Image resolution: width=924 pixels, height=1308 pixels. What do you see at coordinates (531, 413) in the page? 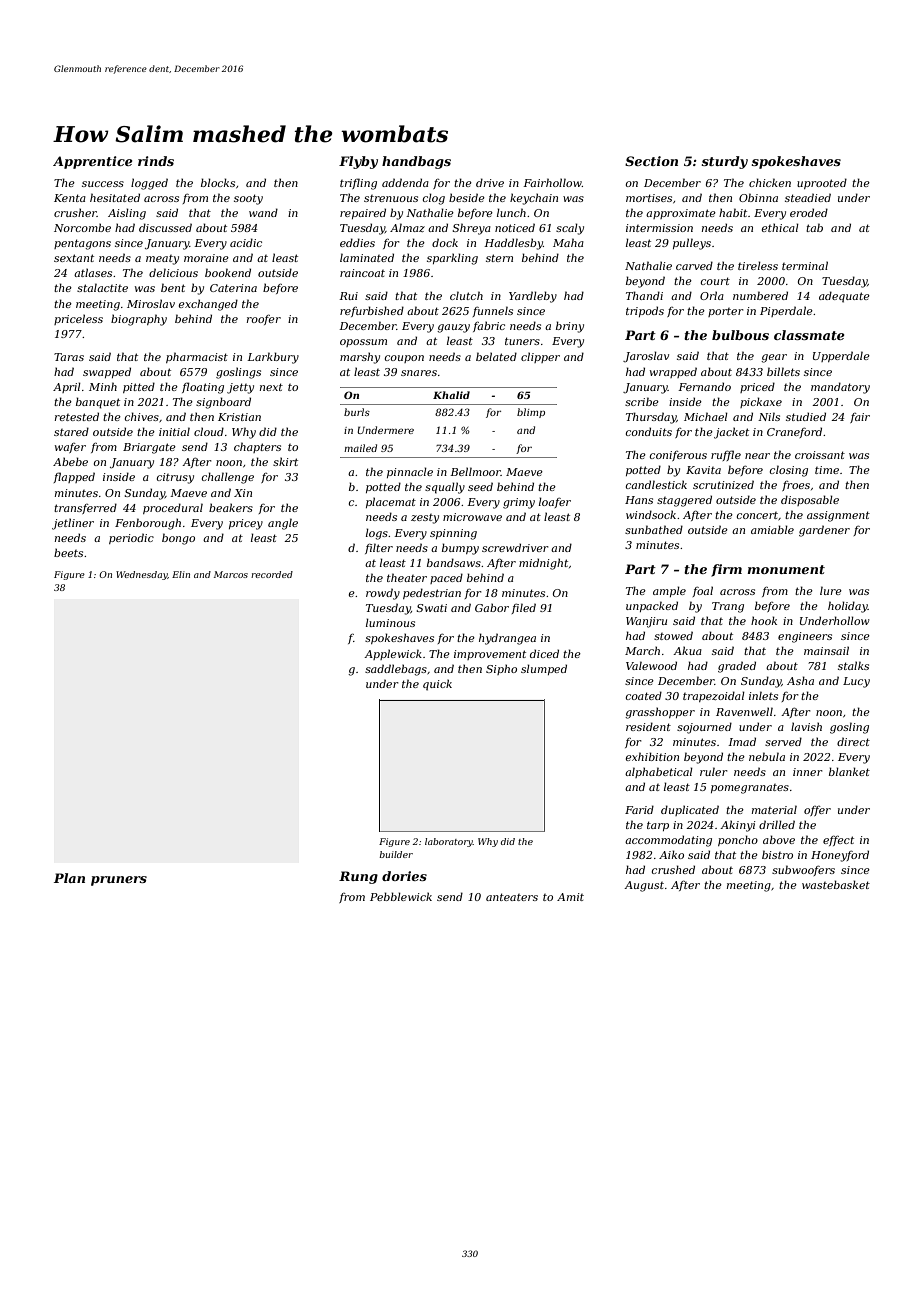
I see `blimp` at bounding box center [531, 413].
